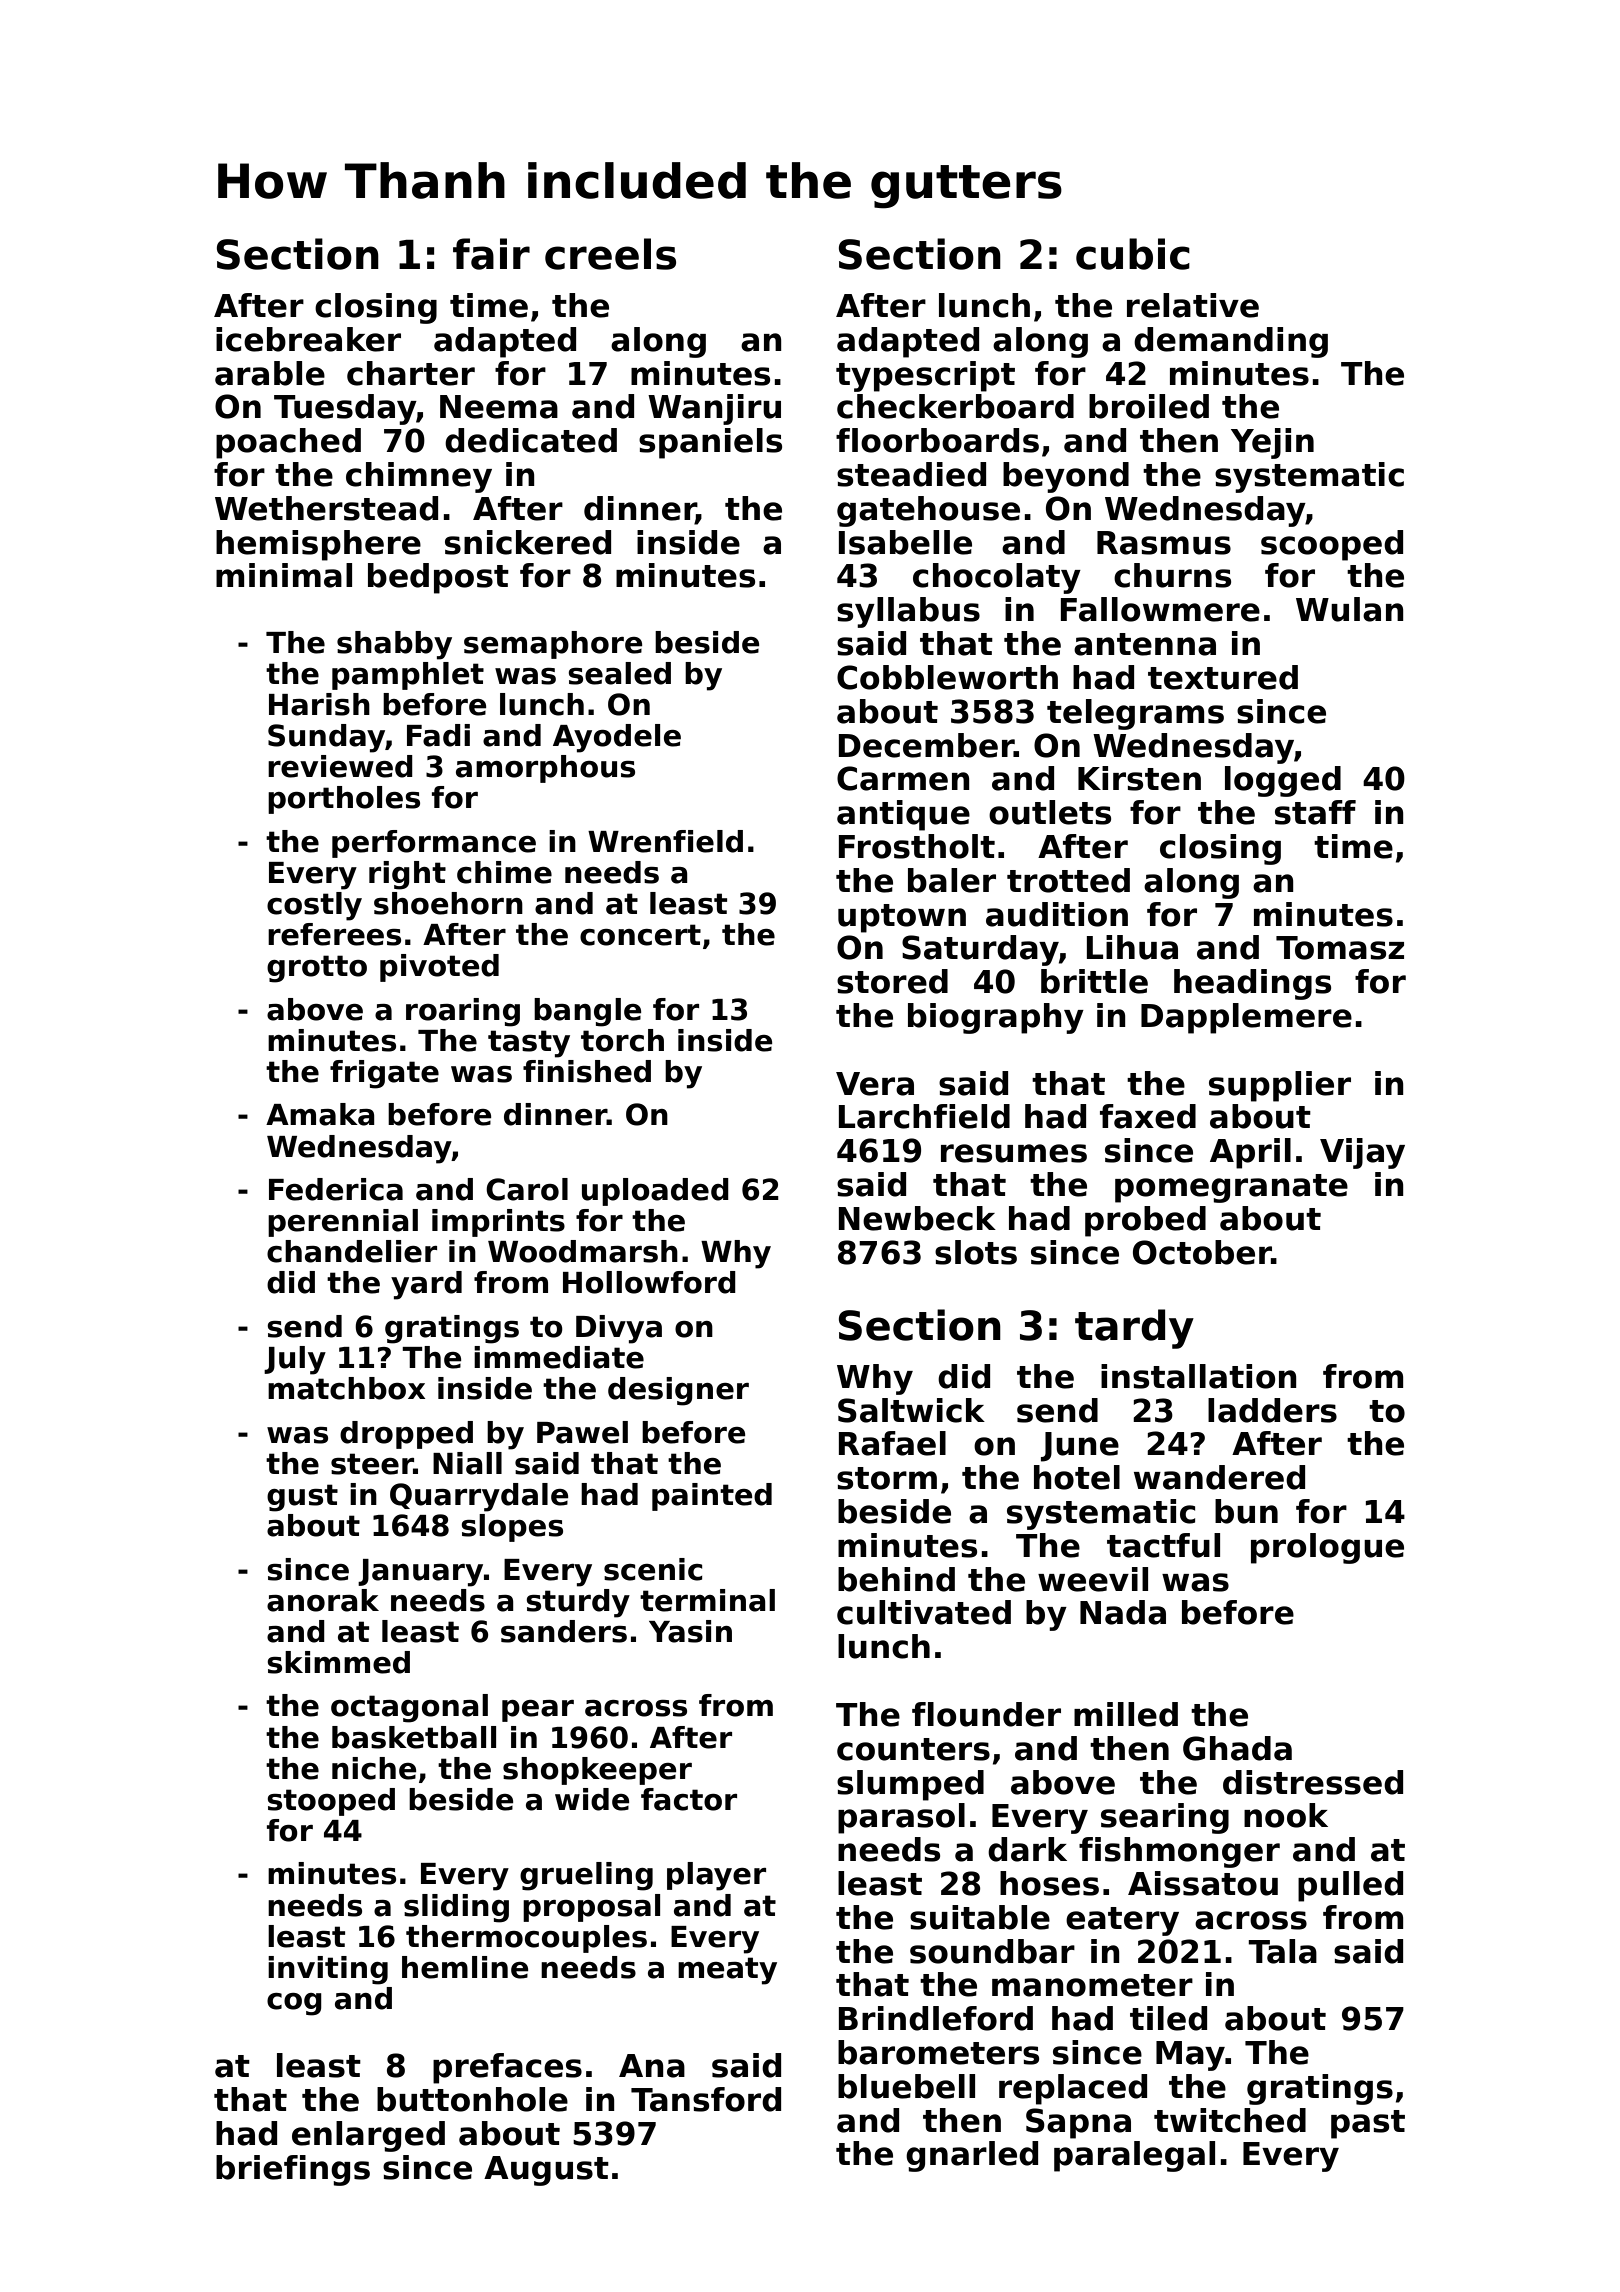 This image has width=1620, height=2292. I want to click on costly, so click(314, 906).
